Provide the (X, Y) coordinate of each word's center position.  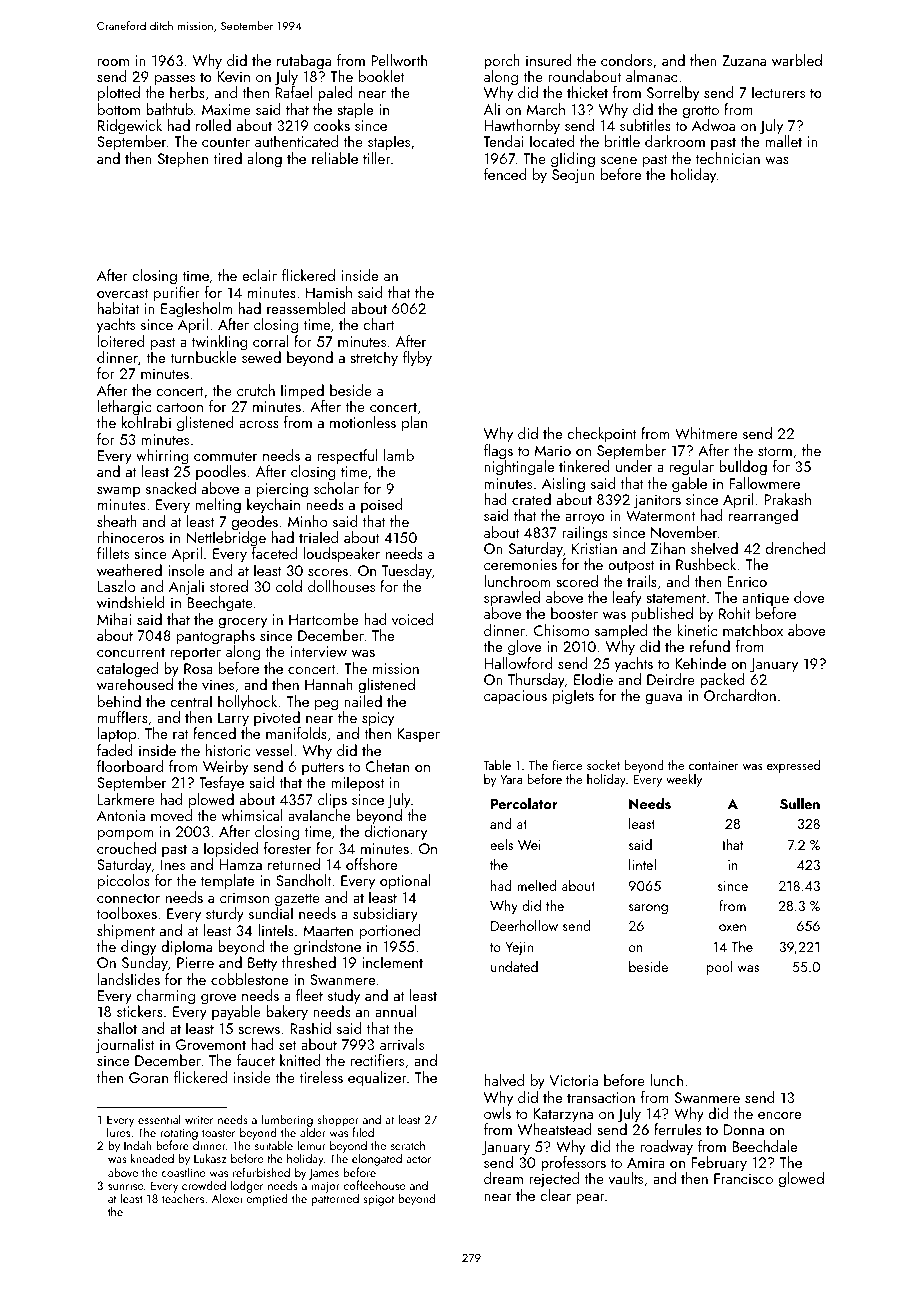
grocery (242, 623)
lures (118, 1132)
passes (175, 80)
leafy (627, 599)
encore (779, 1115)
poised (382, 505)
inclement (392, 962)
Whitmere (706, 433)
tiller (377, 158)
